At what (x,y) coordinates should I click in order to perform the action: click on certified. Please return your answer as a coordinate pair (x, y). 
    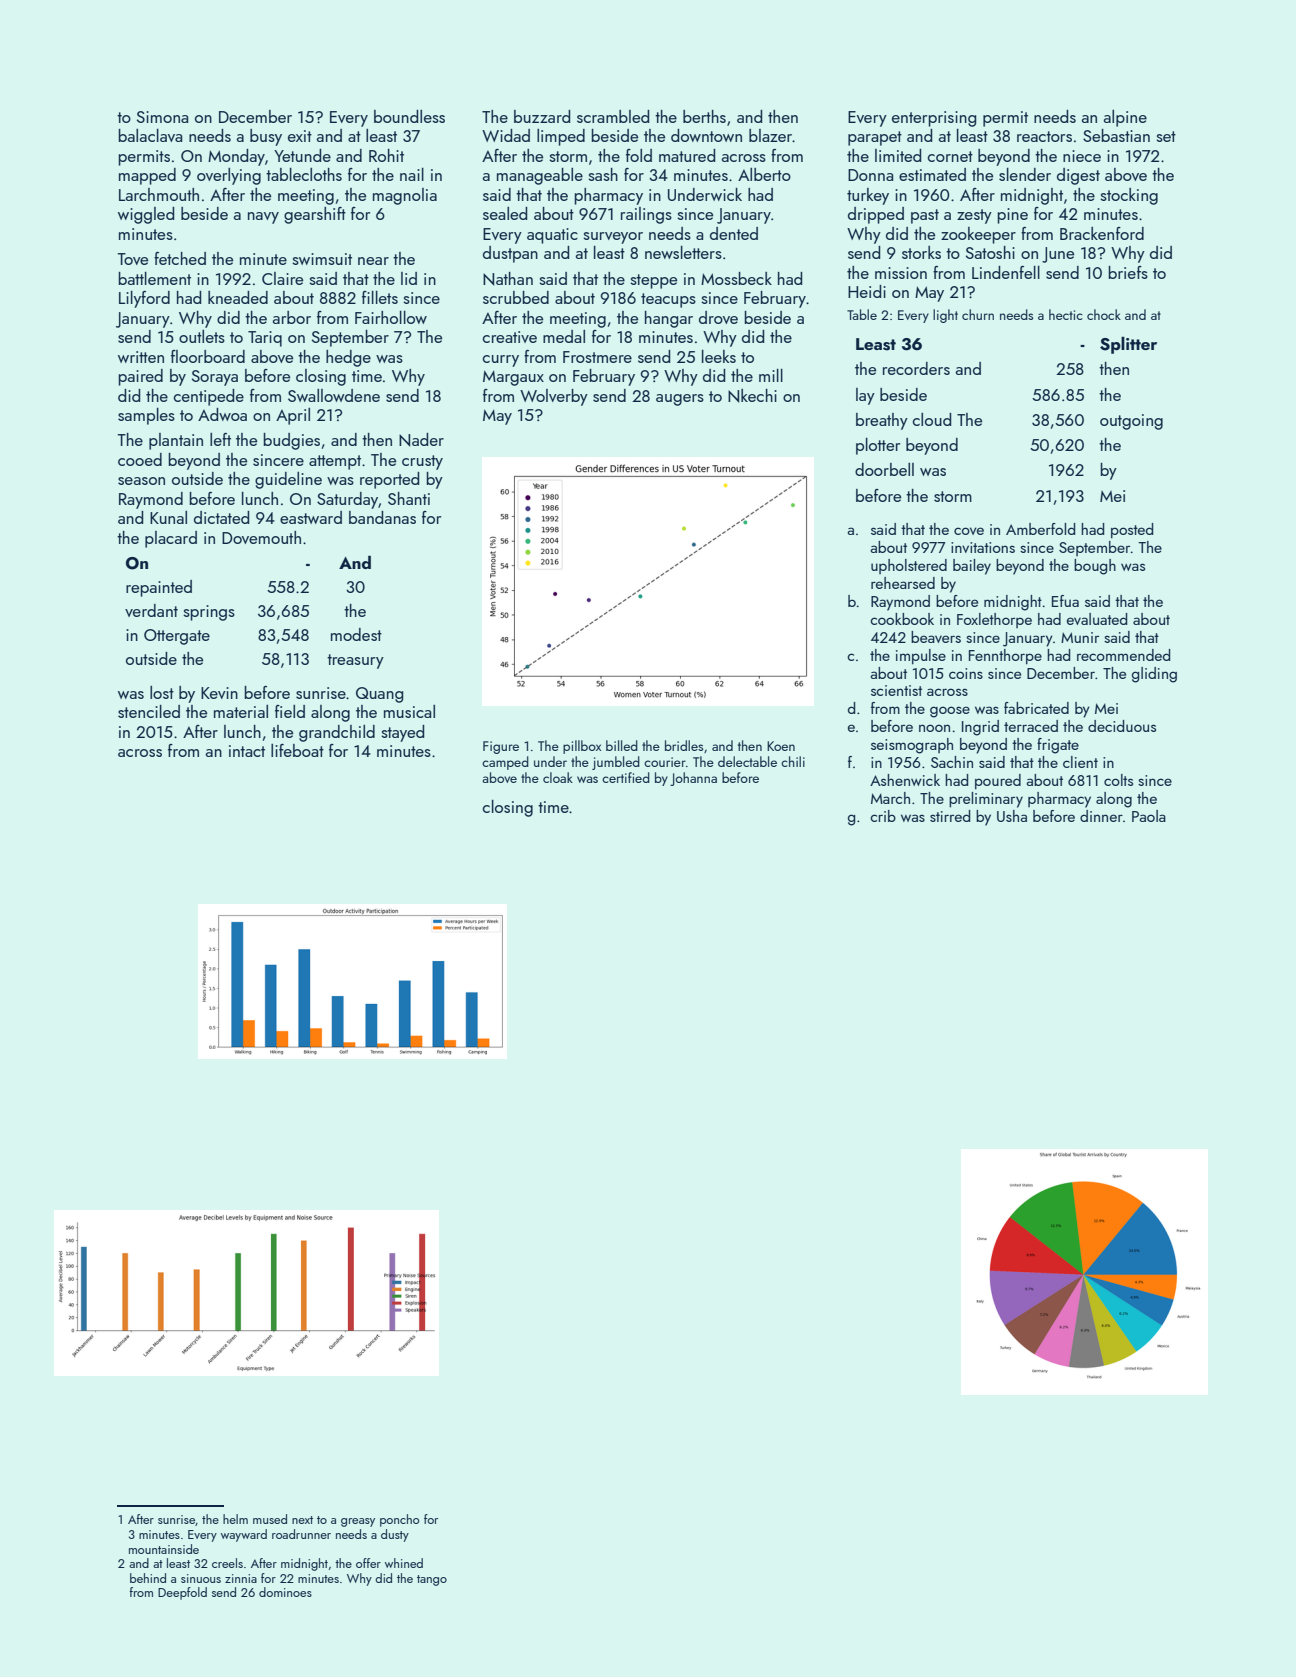
    Looking at the image, I should click on (626, 777).
